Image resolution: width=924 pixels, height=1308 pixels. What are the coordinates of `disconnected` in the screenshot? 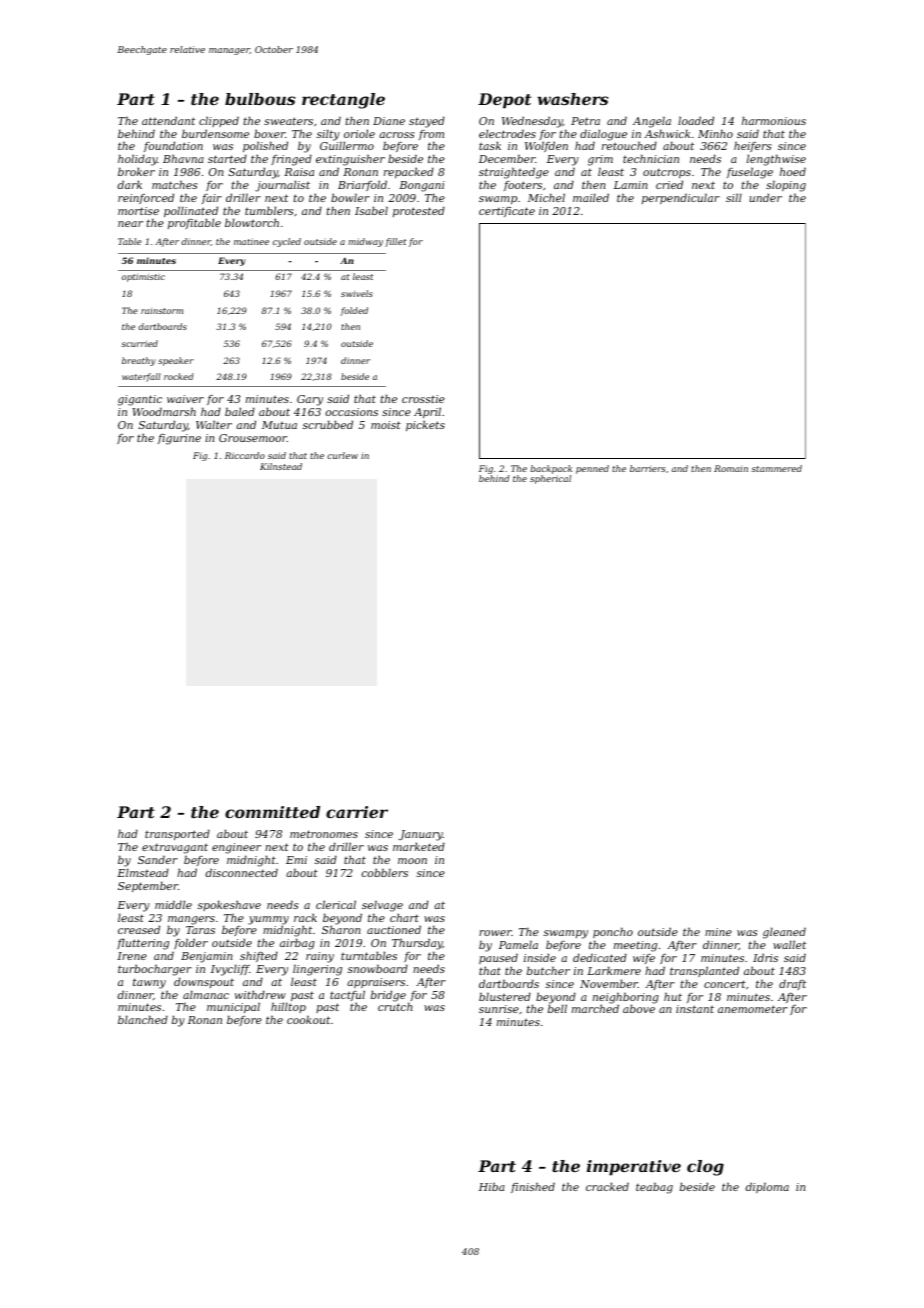 It's located at (242, 872).
